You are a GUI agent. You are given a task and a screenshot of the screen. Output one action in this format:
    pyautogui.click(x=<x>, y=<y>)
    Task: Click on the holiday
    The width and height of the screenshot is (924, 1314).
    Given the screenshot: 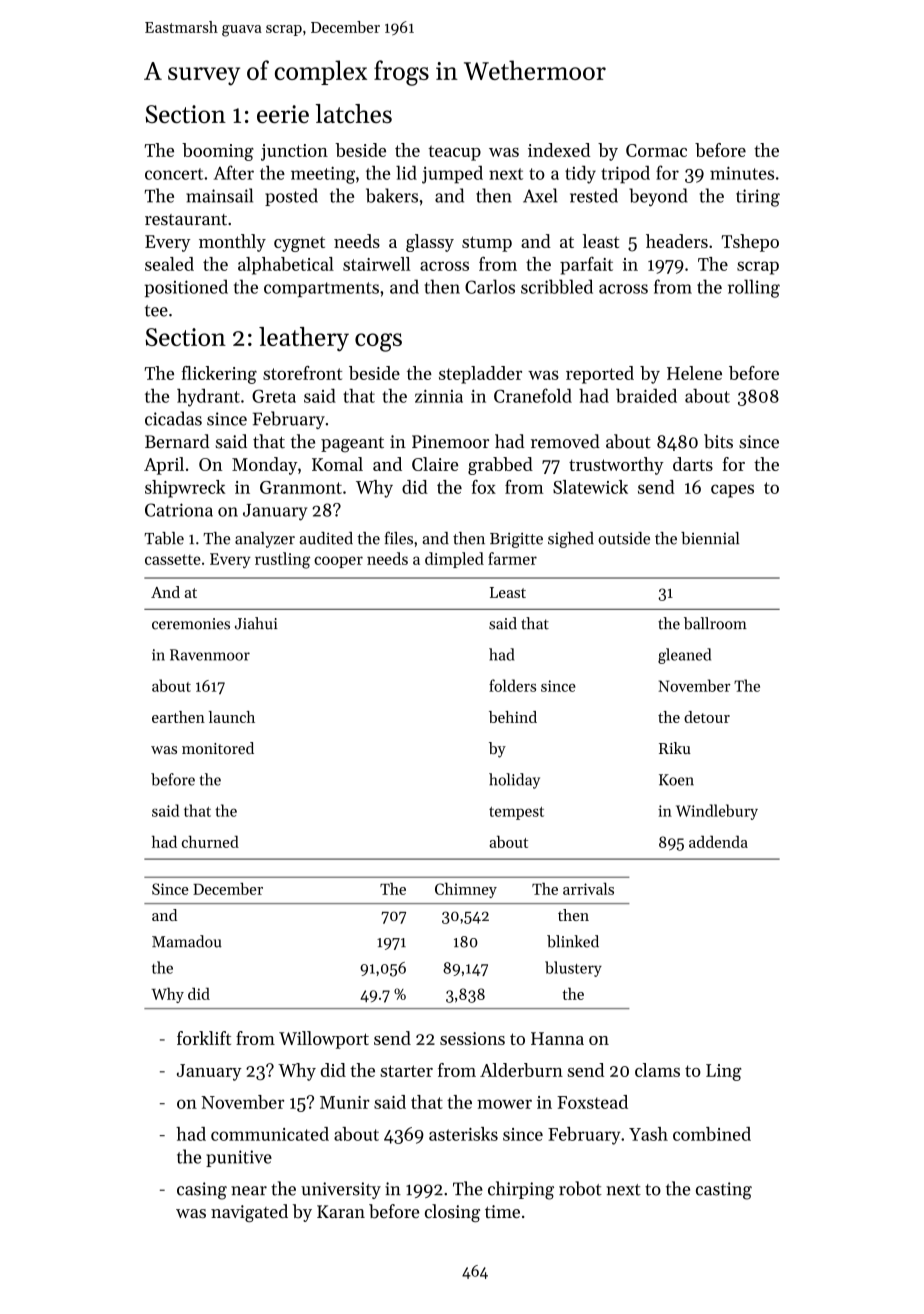 What is the action you would take?
    pyautogui.click(x=514, y=781)
